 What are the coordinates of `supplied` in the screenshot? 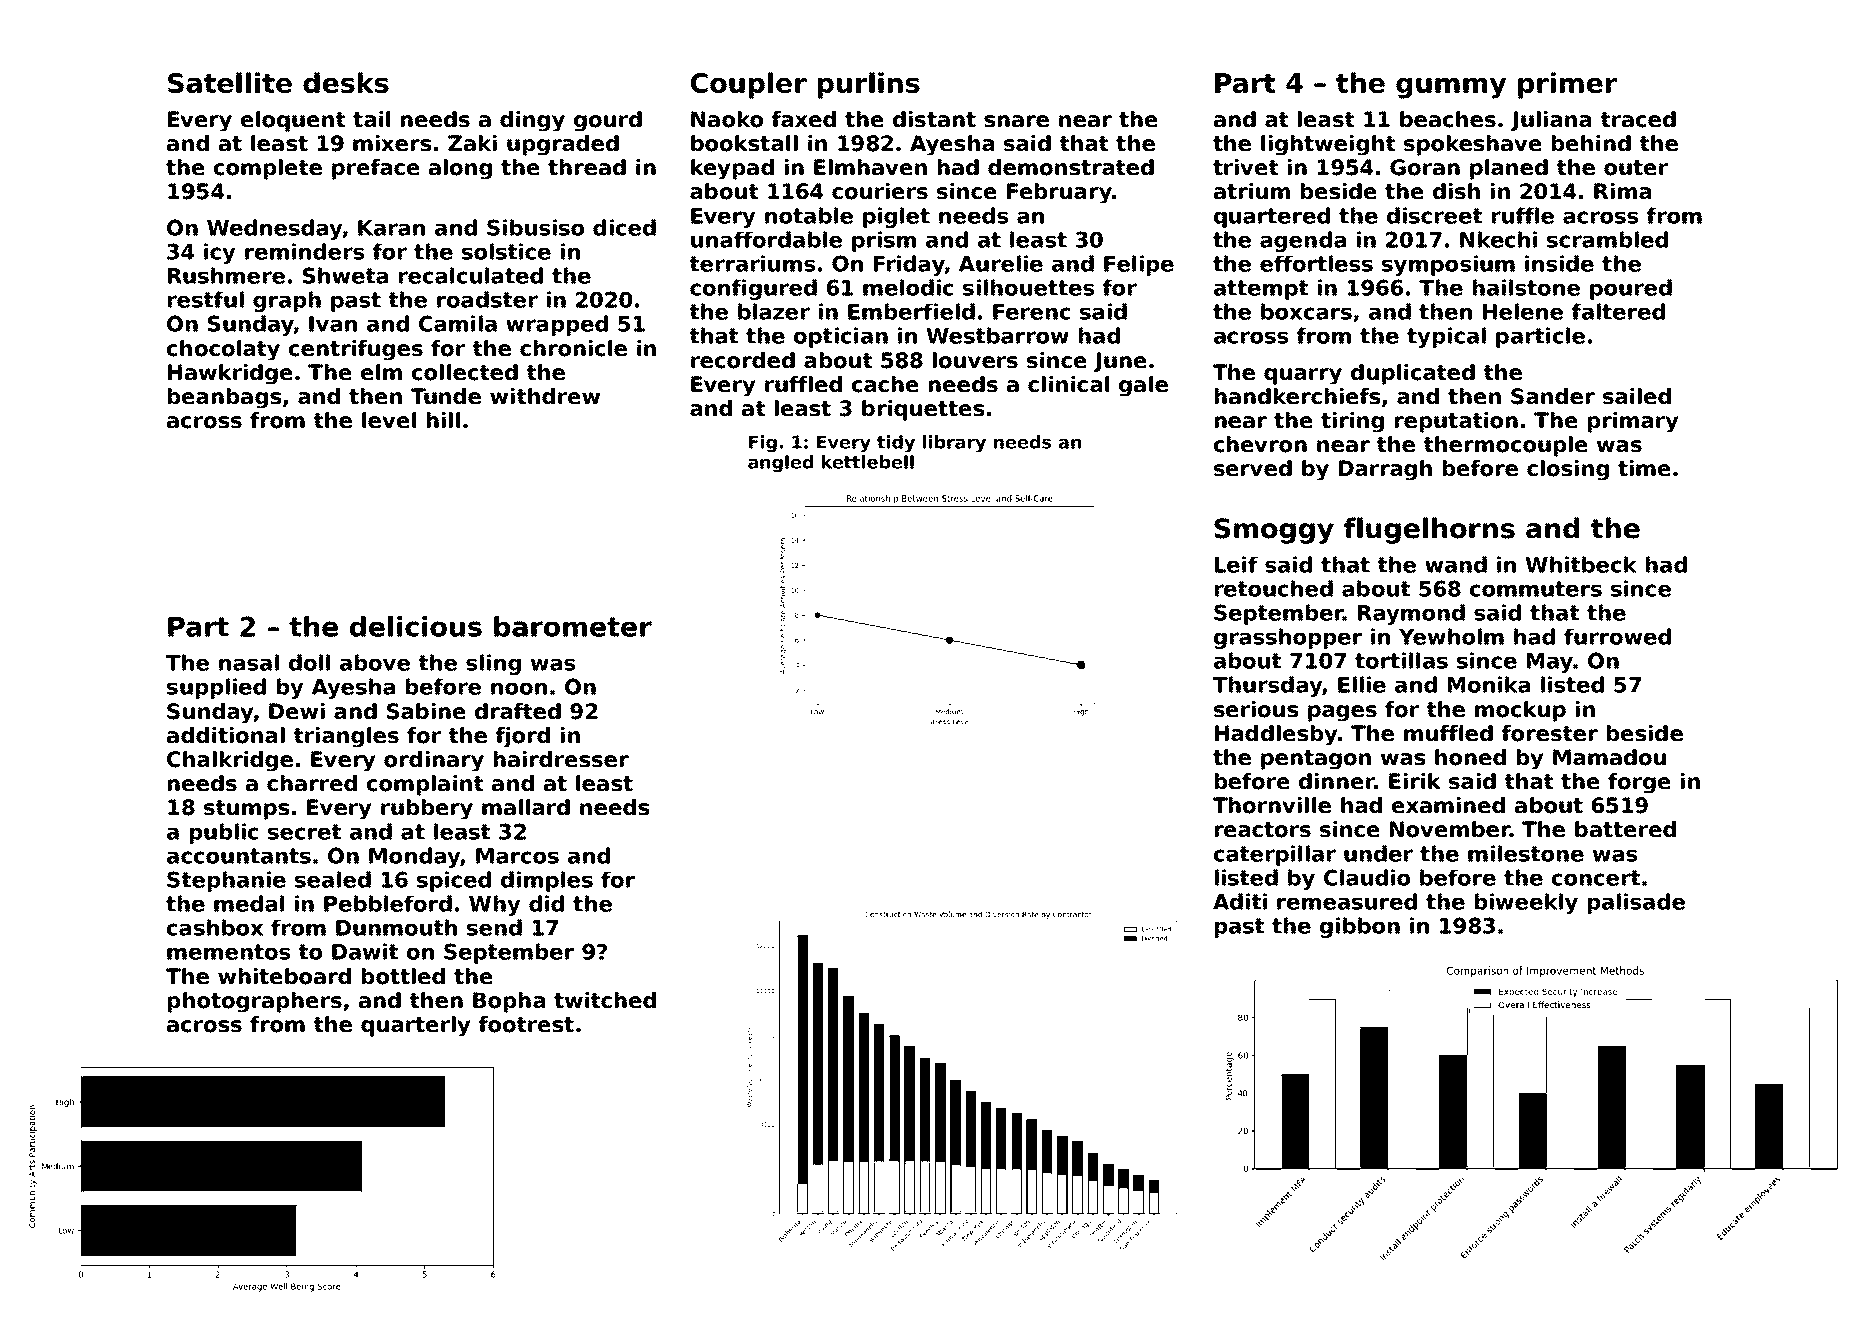 It's located at (216, 688).
